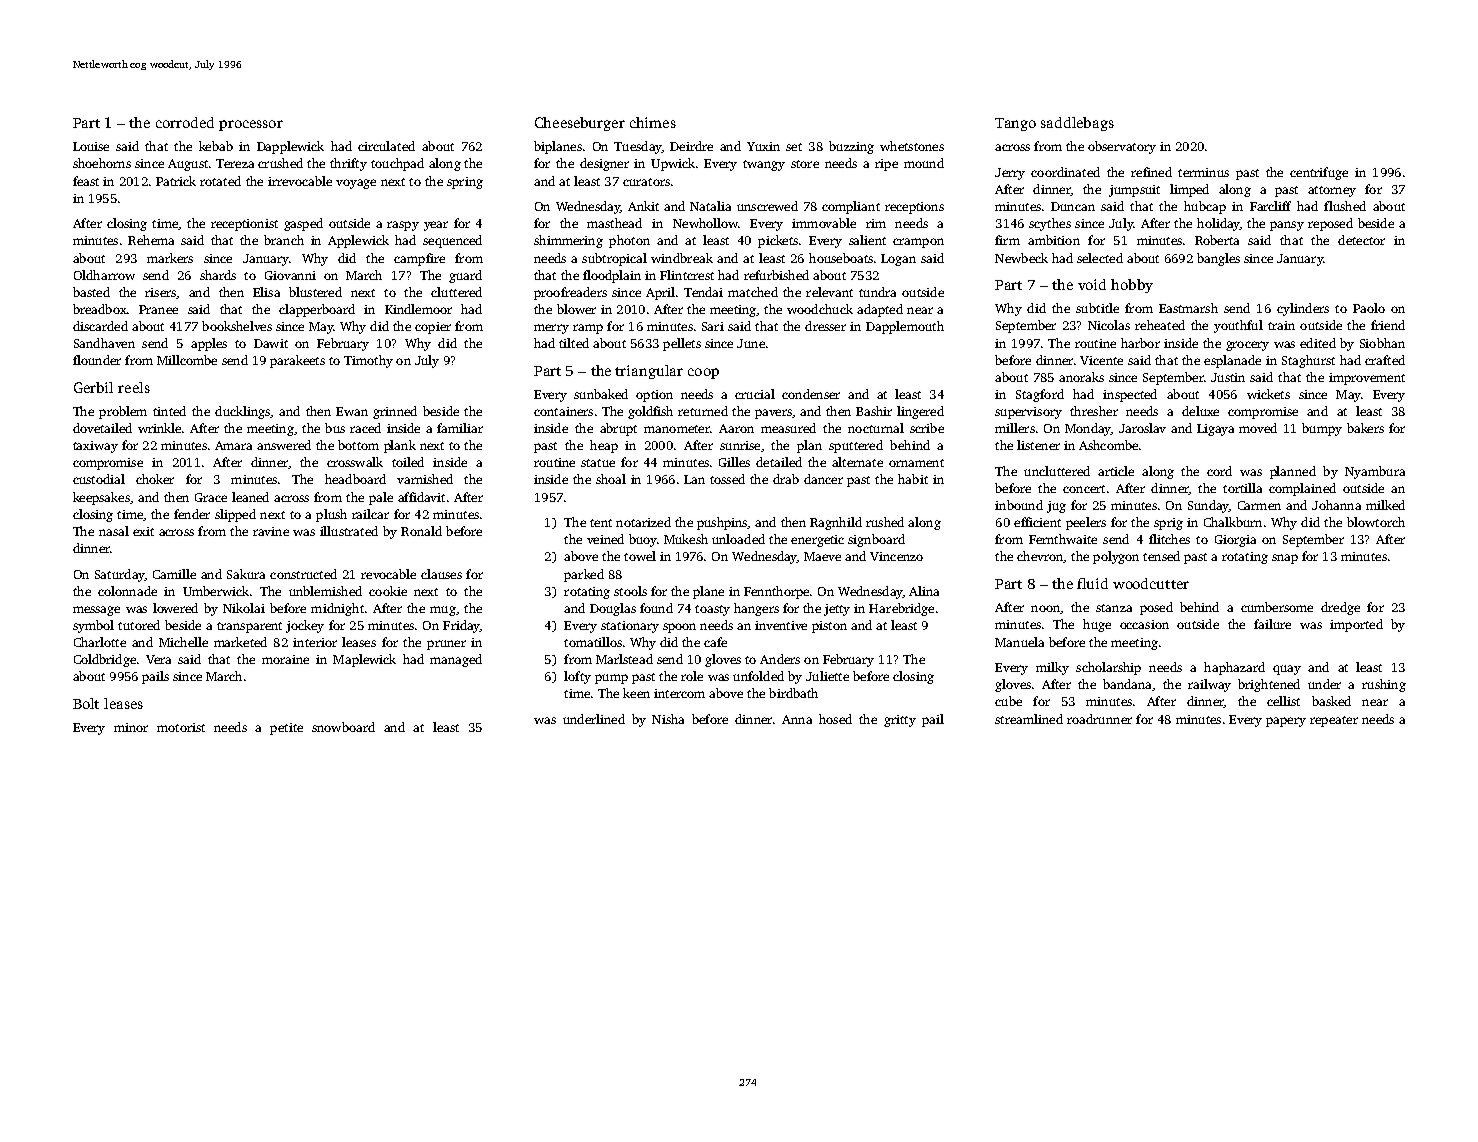 Image resolution: width=1478 pixels, height=1142 pixels. Describe the element at coordinates (388, 591) in the screenshot. I see `cookie` at that location.
